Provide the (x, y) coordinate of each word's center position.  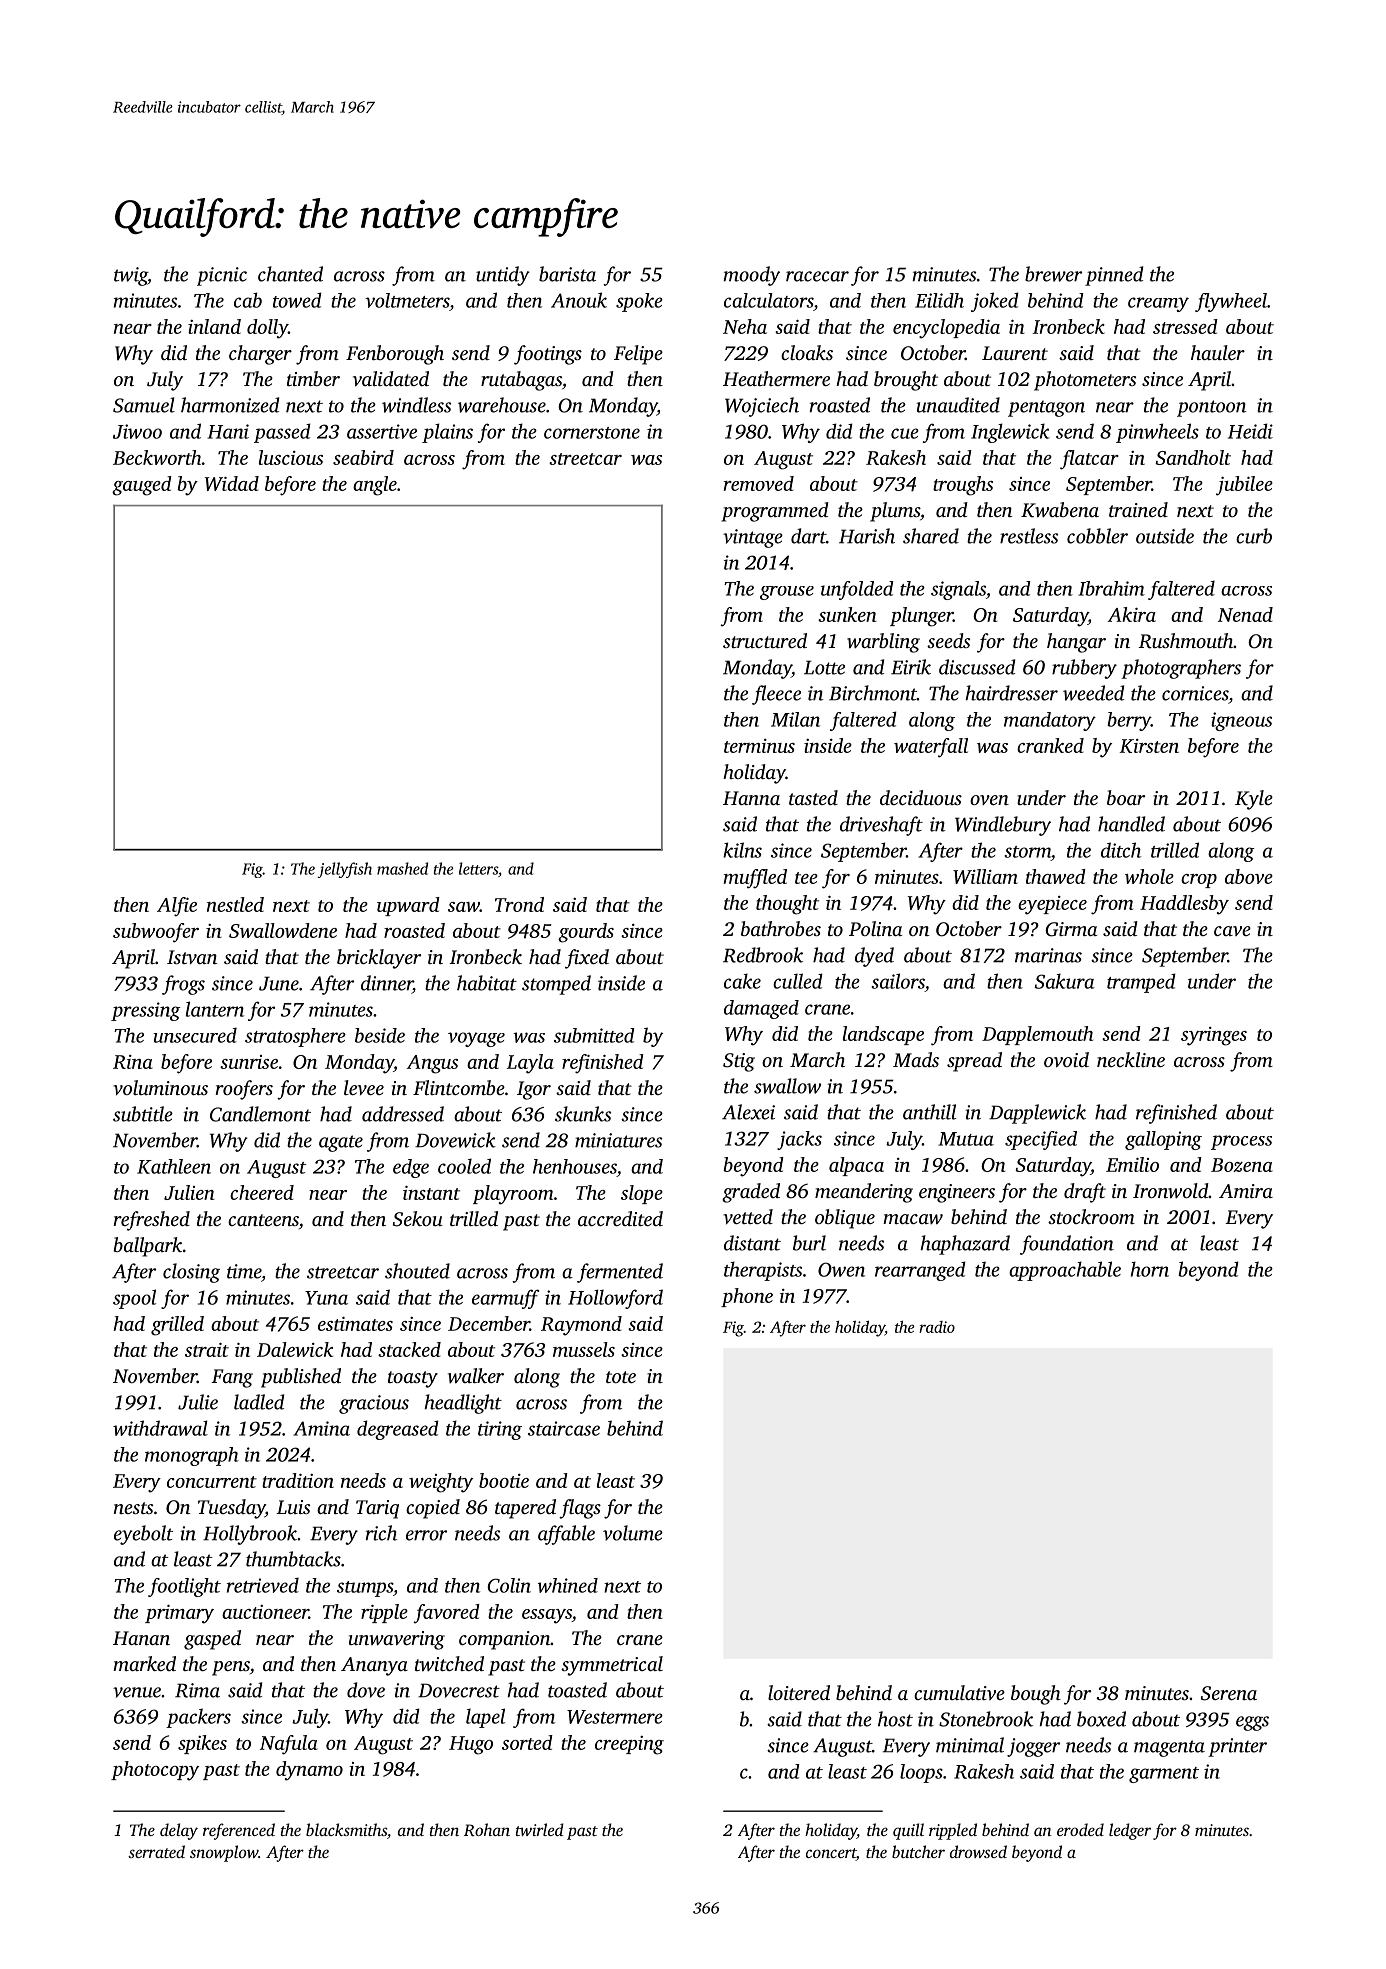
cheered (262, 1192)
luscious (291, 457)
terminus (759, 746)
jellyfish (344, 870)
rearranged (920, 1271)
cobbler (1097, 536)
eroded (1080, 1829)
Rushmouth (1186, 641)
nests (133, 1508)
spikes (202, 1744)
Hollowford (615, 1299)
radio (937, 1327)
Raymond (581, 1326)
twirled (540, 1829)
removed (759, 483)
